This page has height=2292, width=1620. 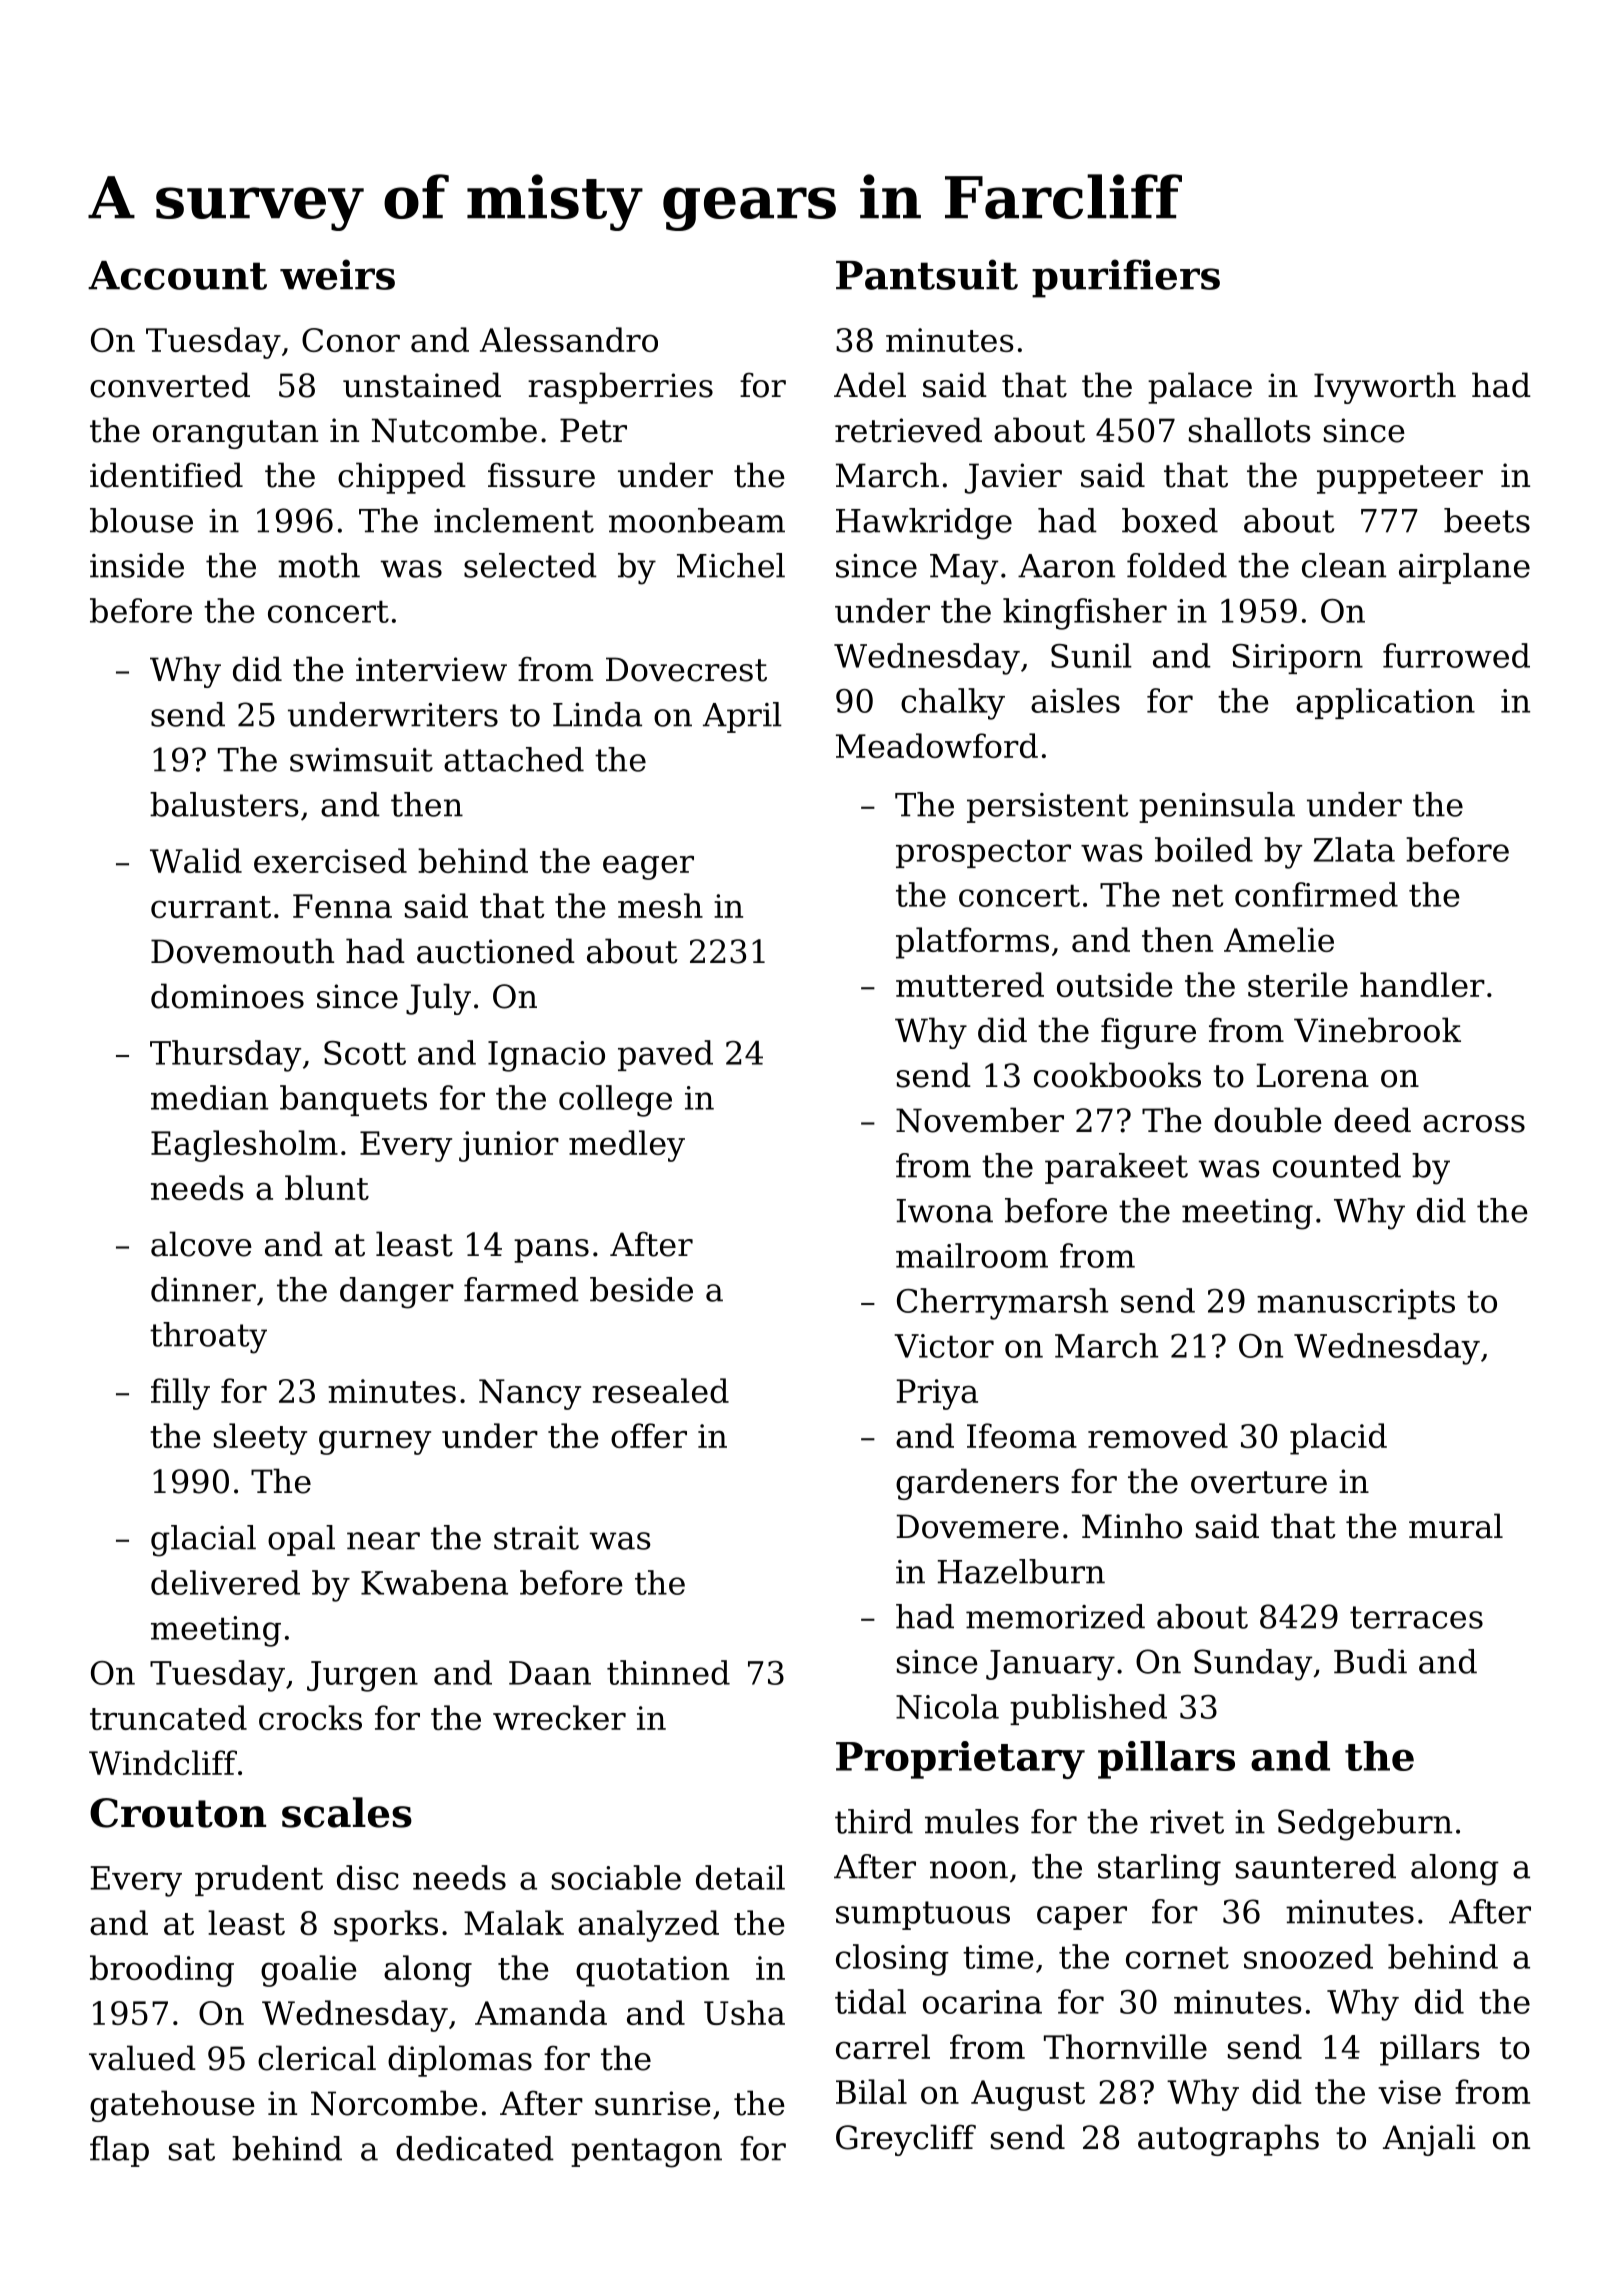 What do you see at coordinates (170, 385) in the page?
I see `converted` at bounding box center [170, 385].
